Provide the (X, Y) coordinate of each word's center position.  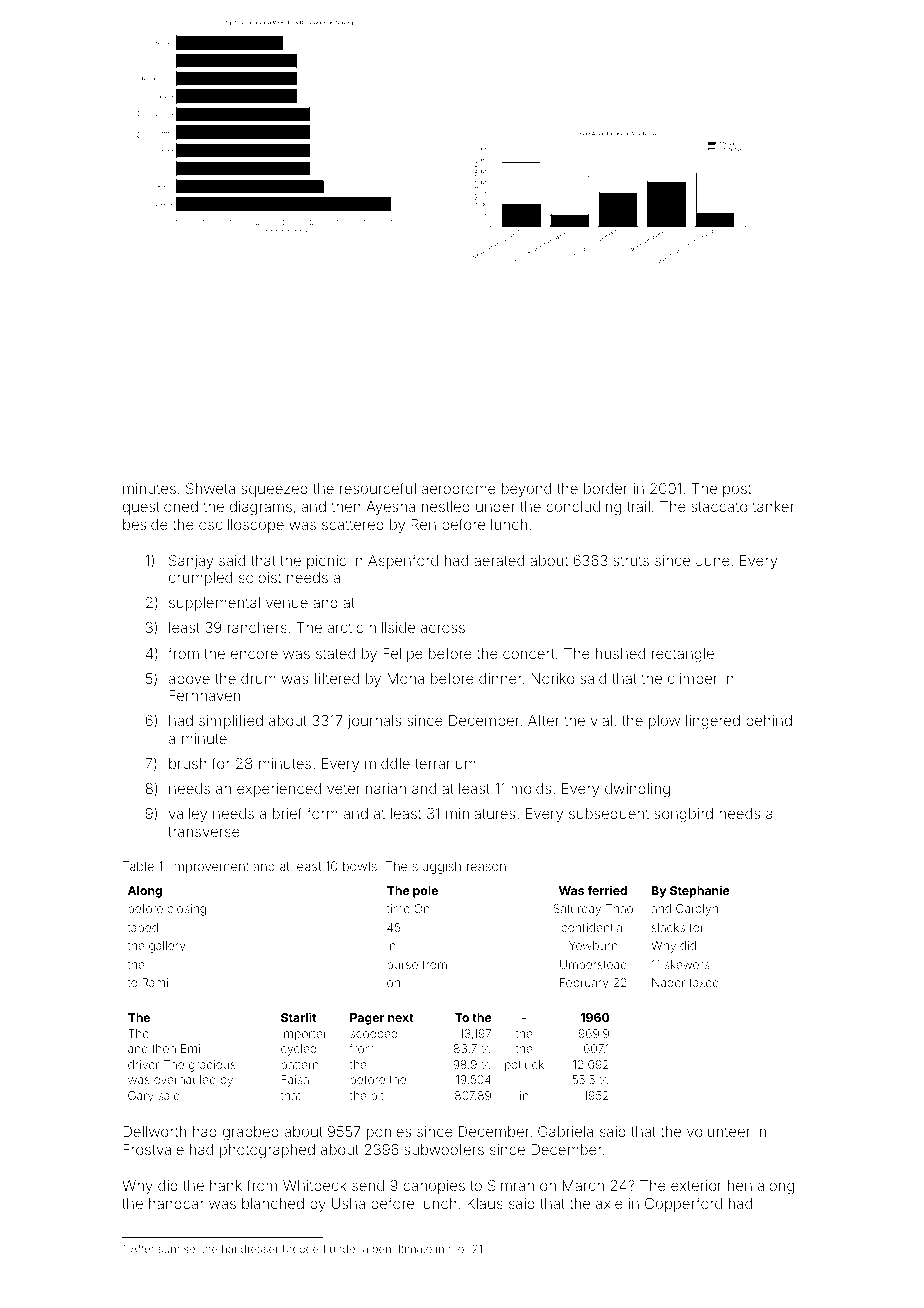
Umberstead (593, 964)
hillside (392, 627)
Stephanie (700, 891)
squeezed (274, 490)
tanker (773, 506)
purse (402, 966)
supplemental (214, 604)
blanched (273, 1203)
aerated (499, 560)
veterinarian (366, 788)
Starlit (298, 1017)
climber (693, 678)
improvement (210, 868)
